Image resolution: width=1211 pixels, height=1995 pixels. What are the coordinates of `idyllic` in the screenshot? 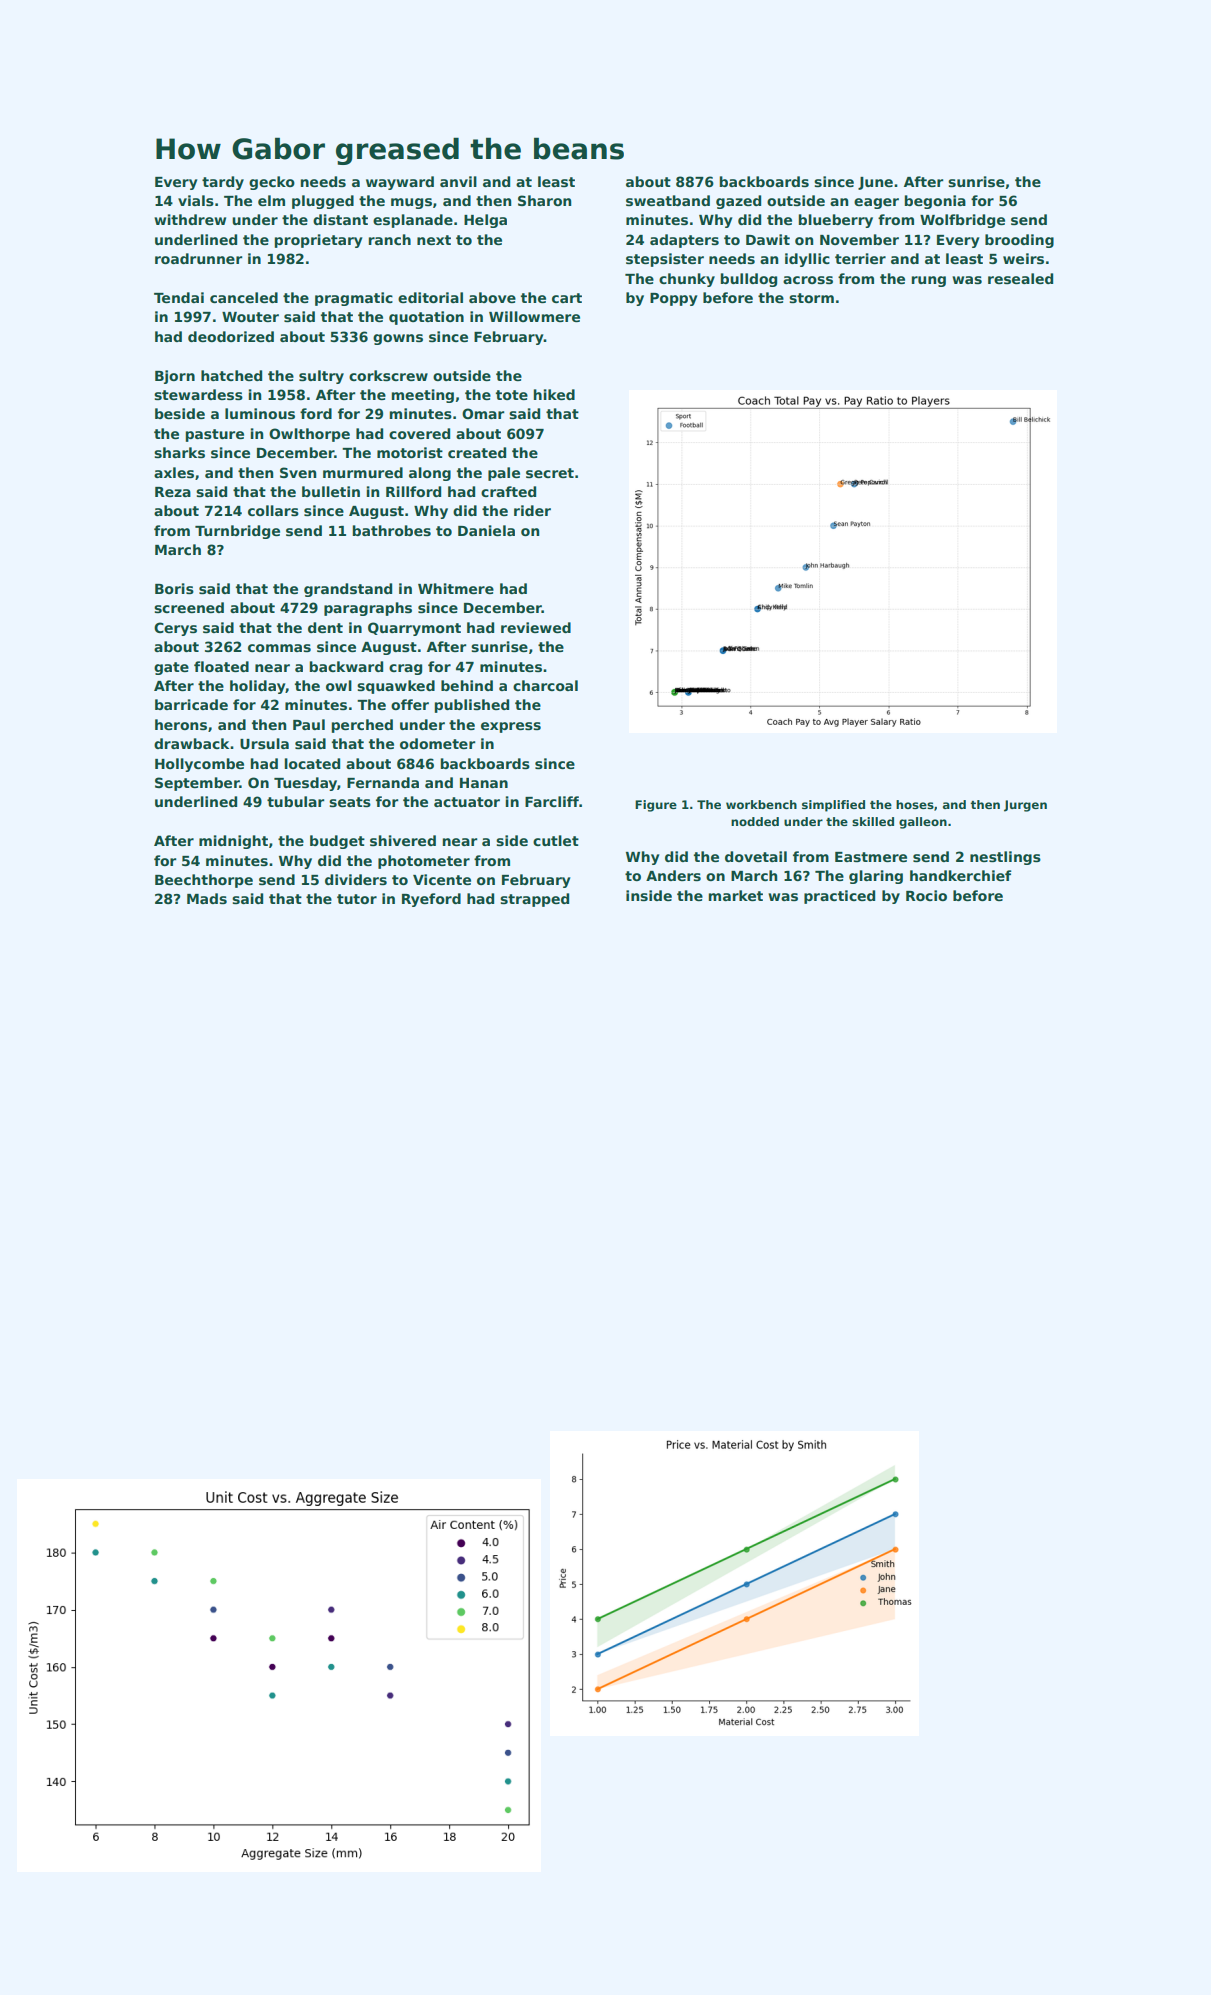 It's located at (807, 260).
